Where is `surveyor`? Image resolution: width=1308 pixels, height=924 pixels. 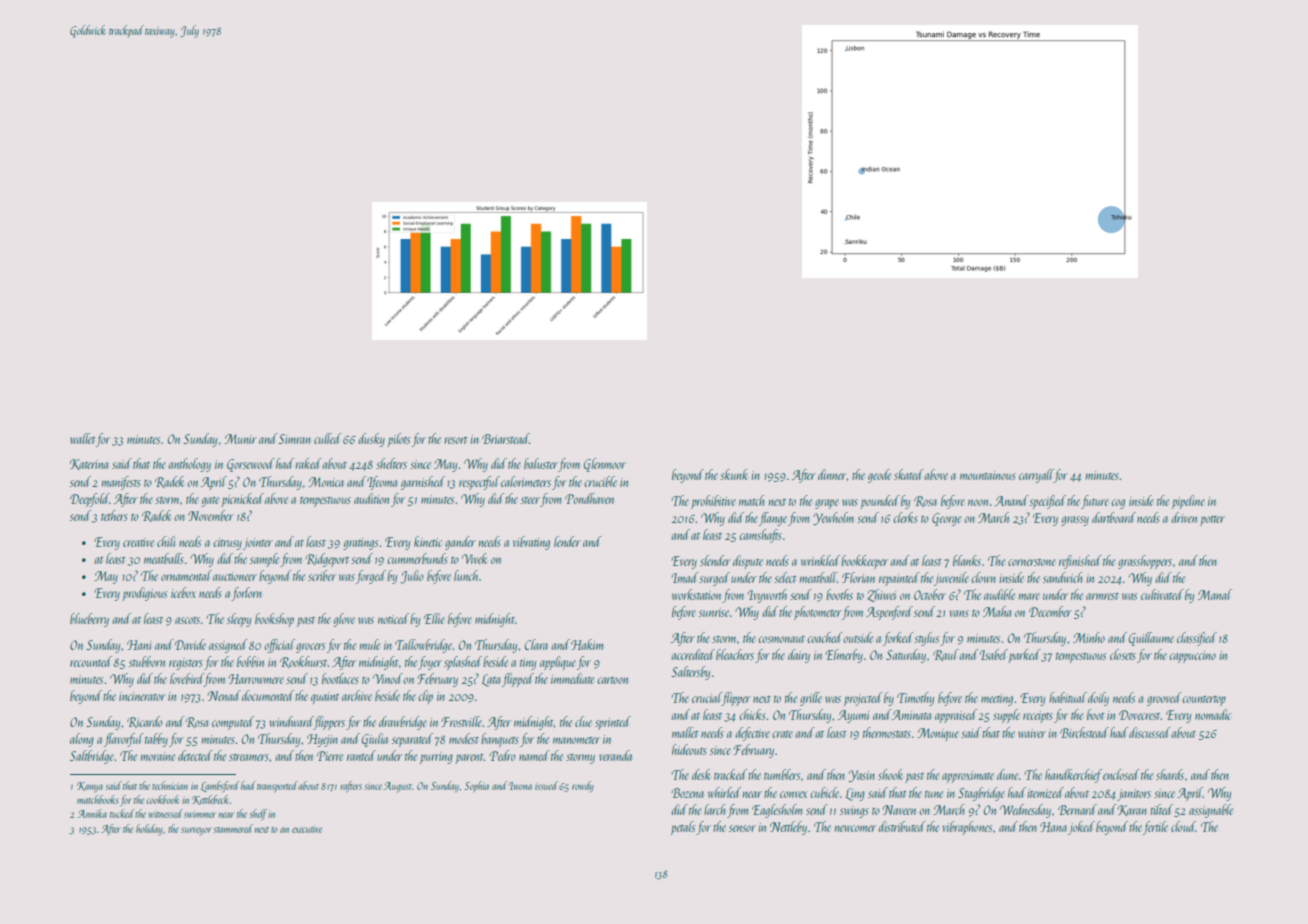
surveyor is located at coordinates (196, 831).
